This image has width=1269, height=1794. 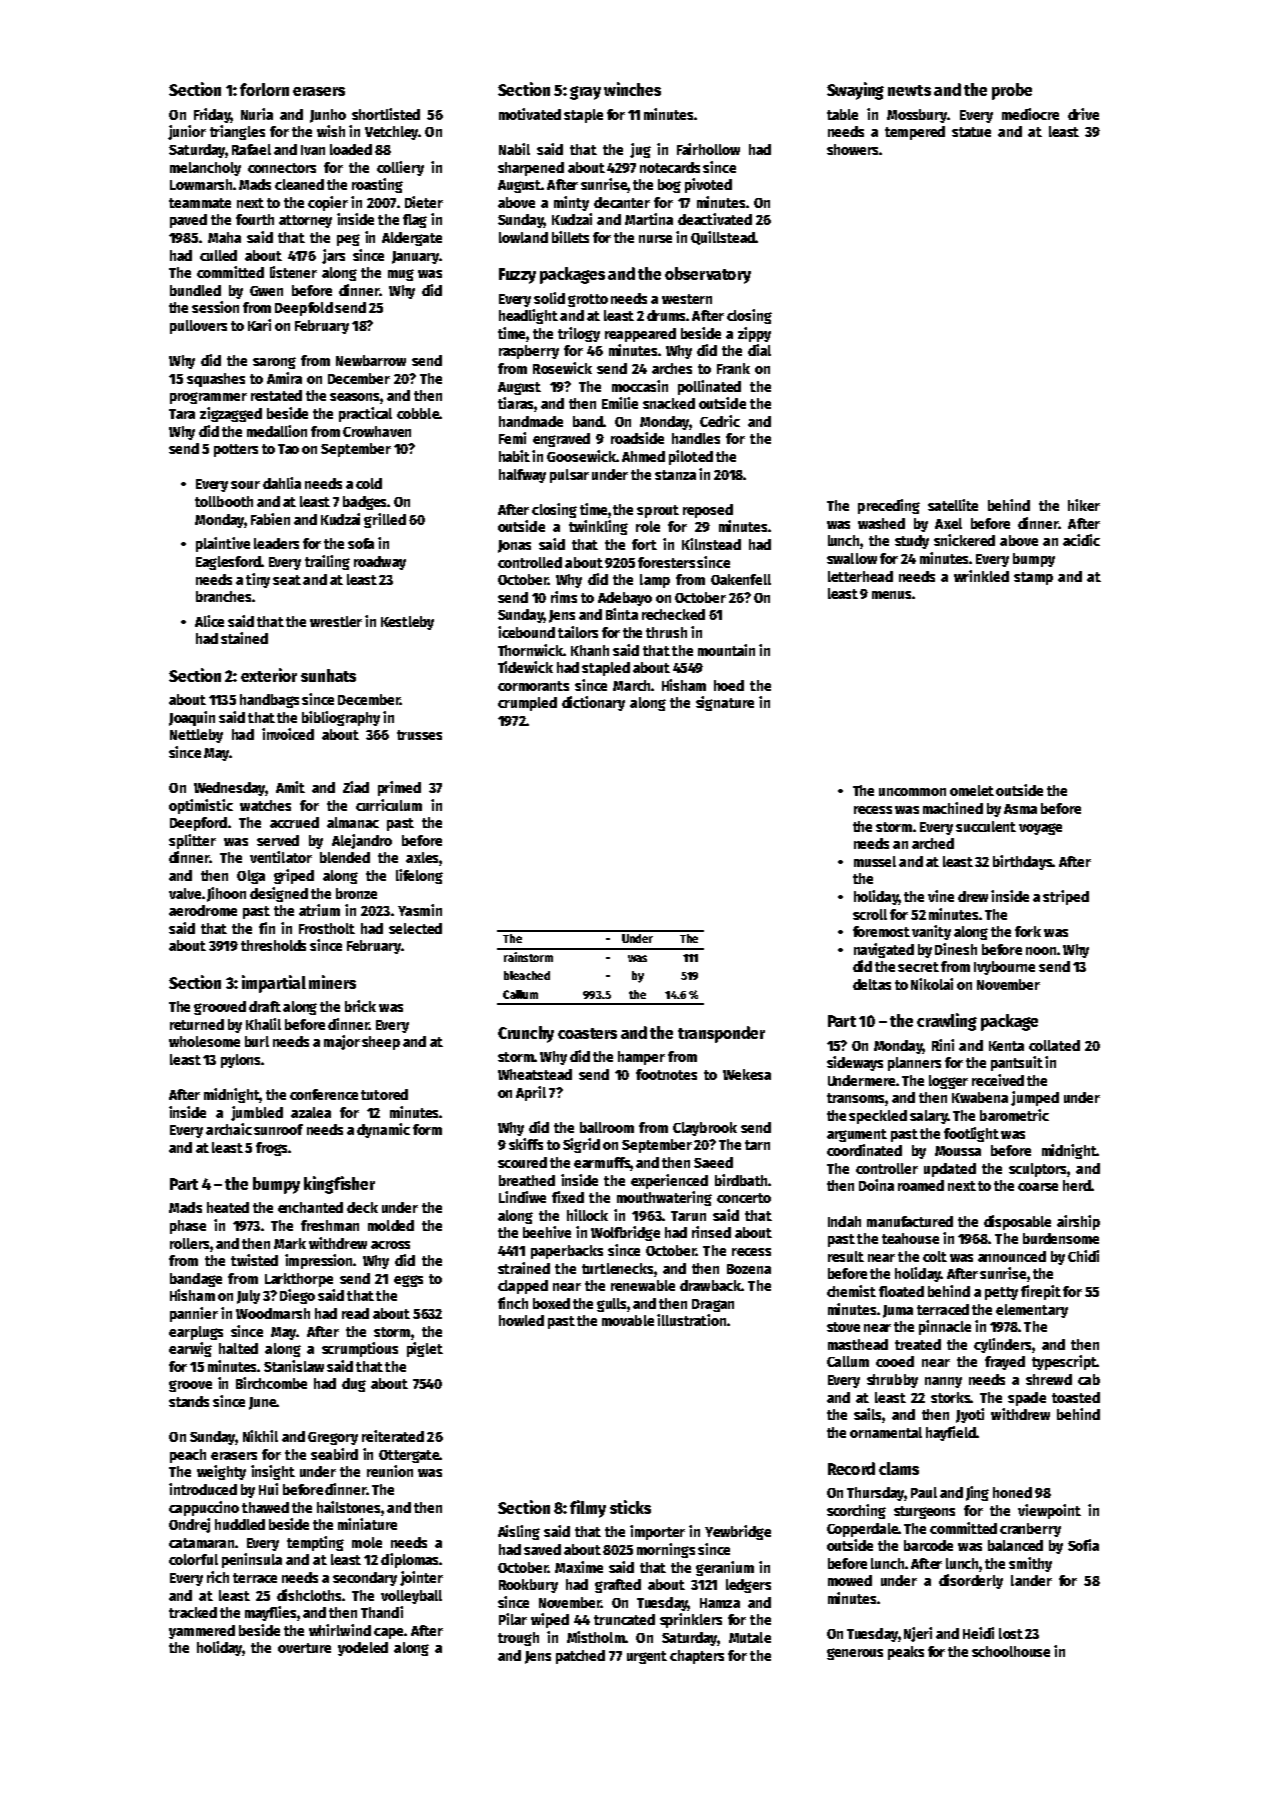 I want to click on machined, so click(x=953, y=808).
